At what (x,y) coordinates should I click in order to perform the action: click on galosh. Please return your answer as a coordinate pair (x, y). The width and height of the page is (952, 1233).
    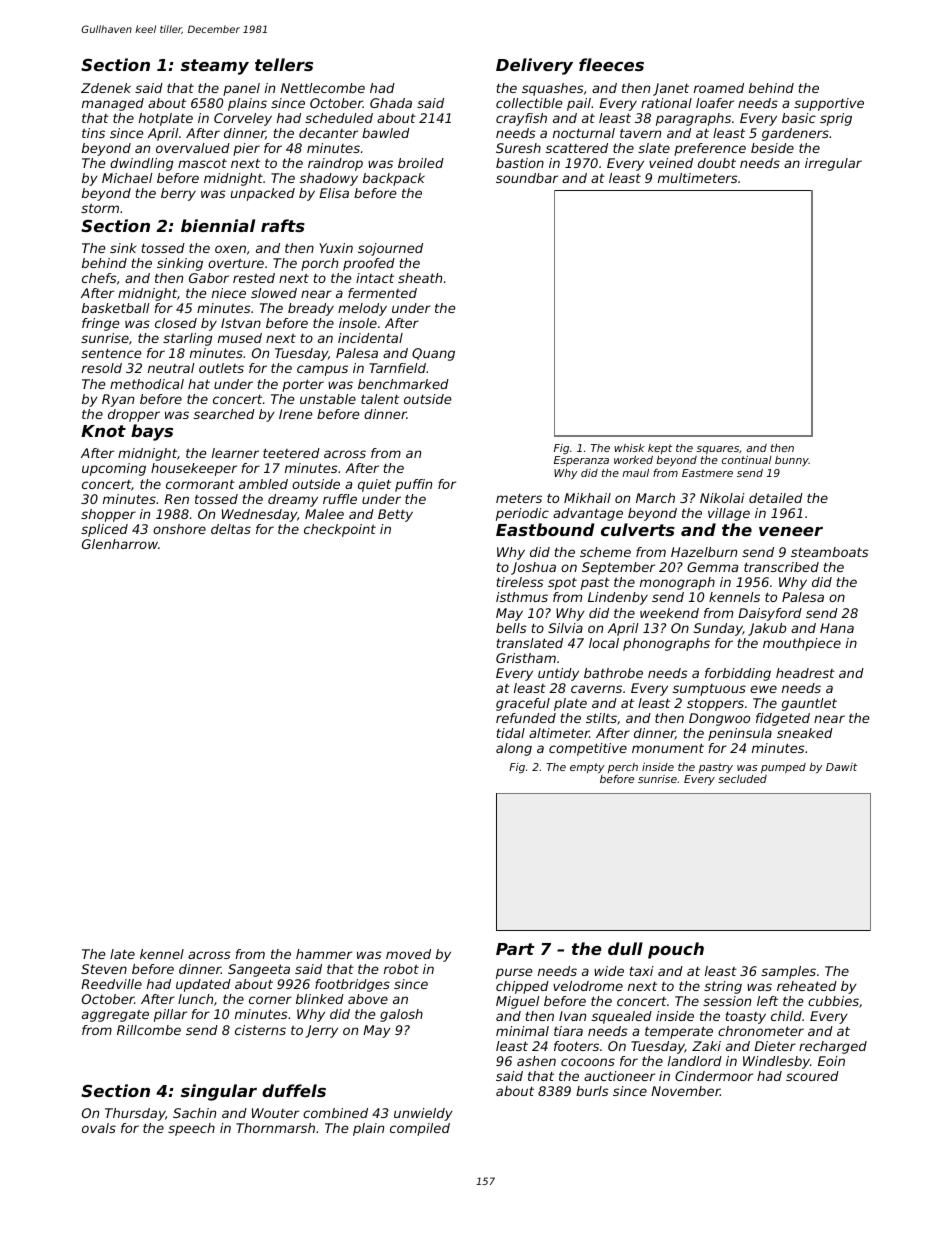
    Looking at the image, I should click on (401, 1015).
